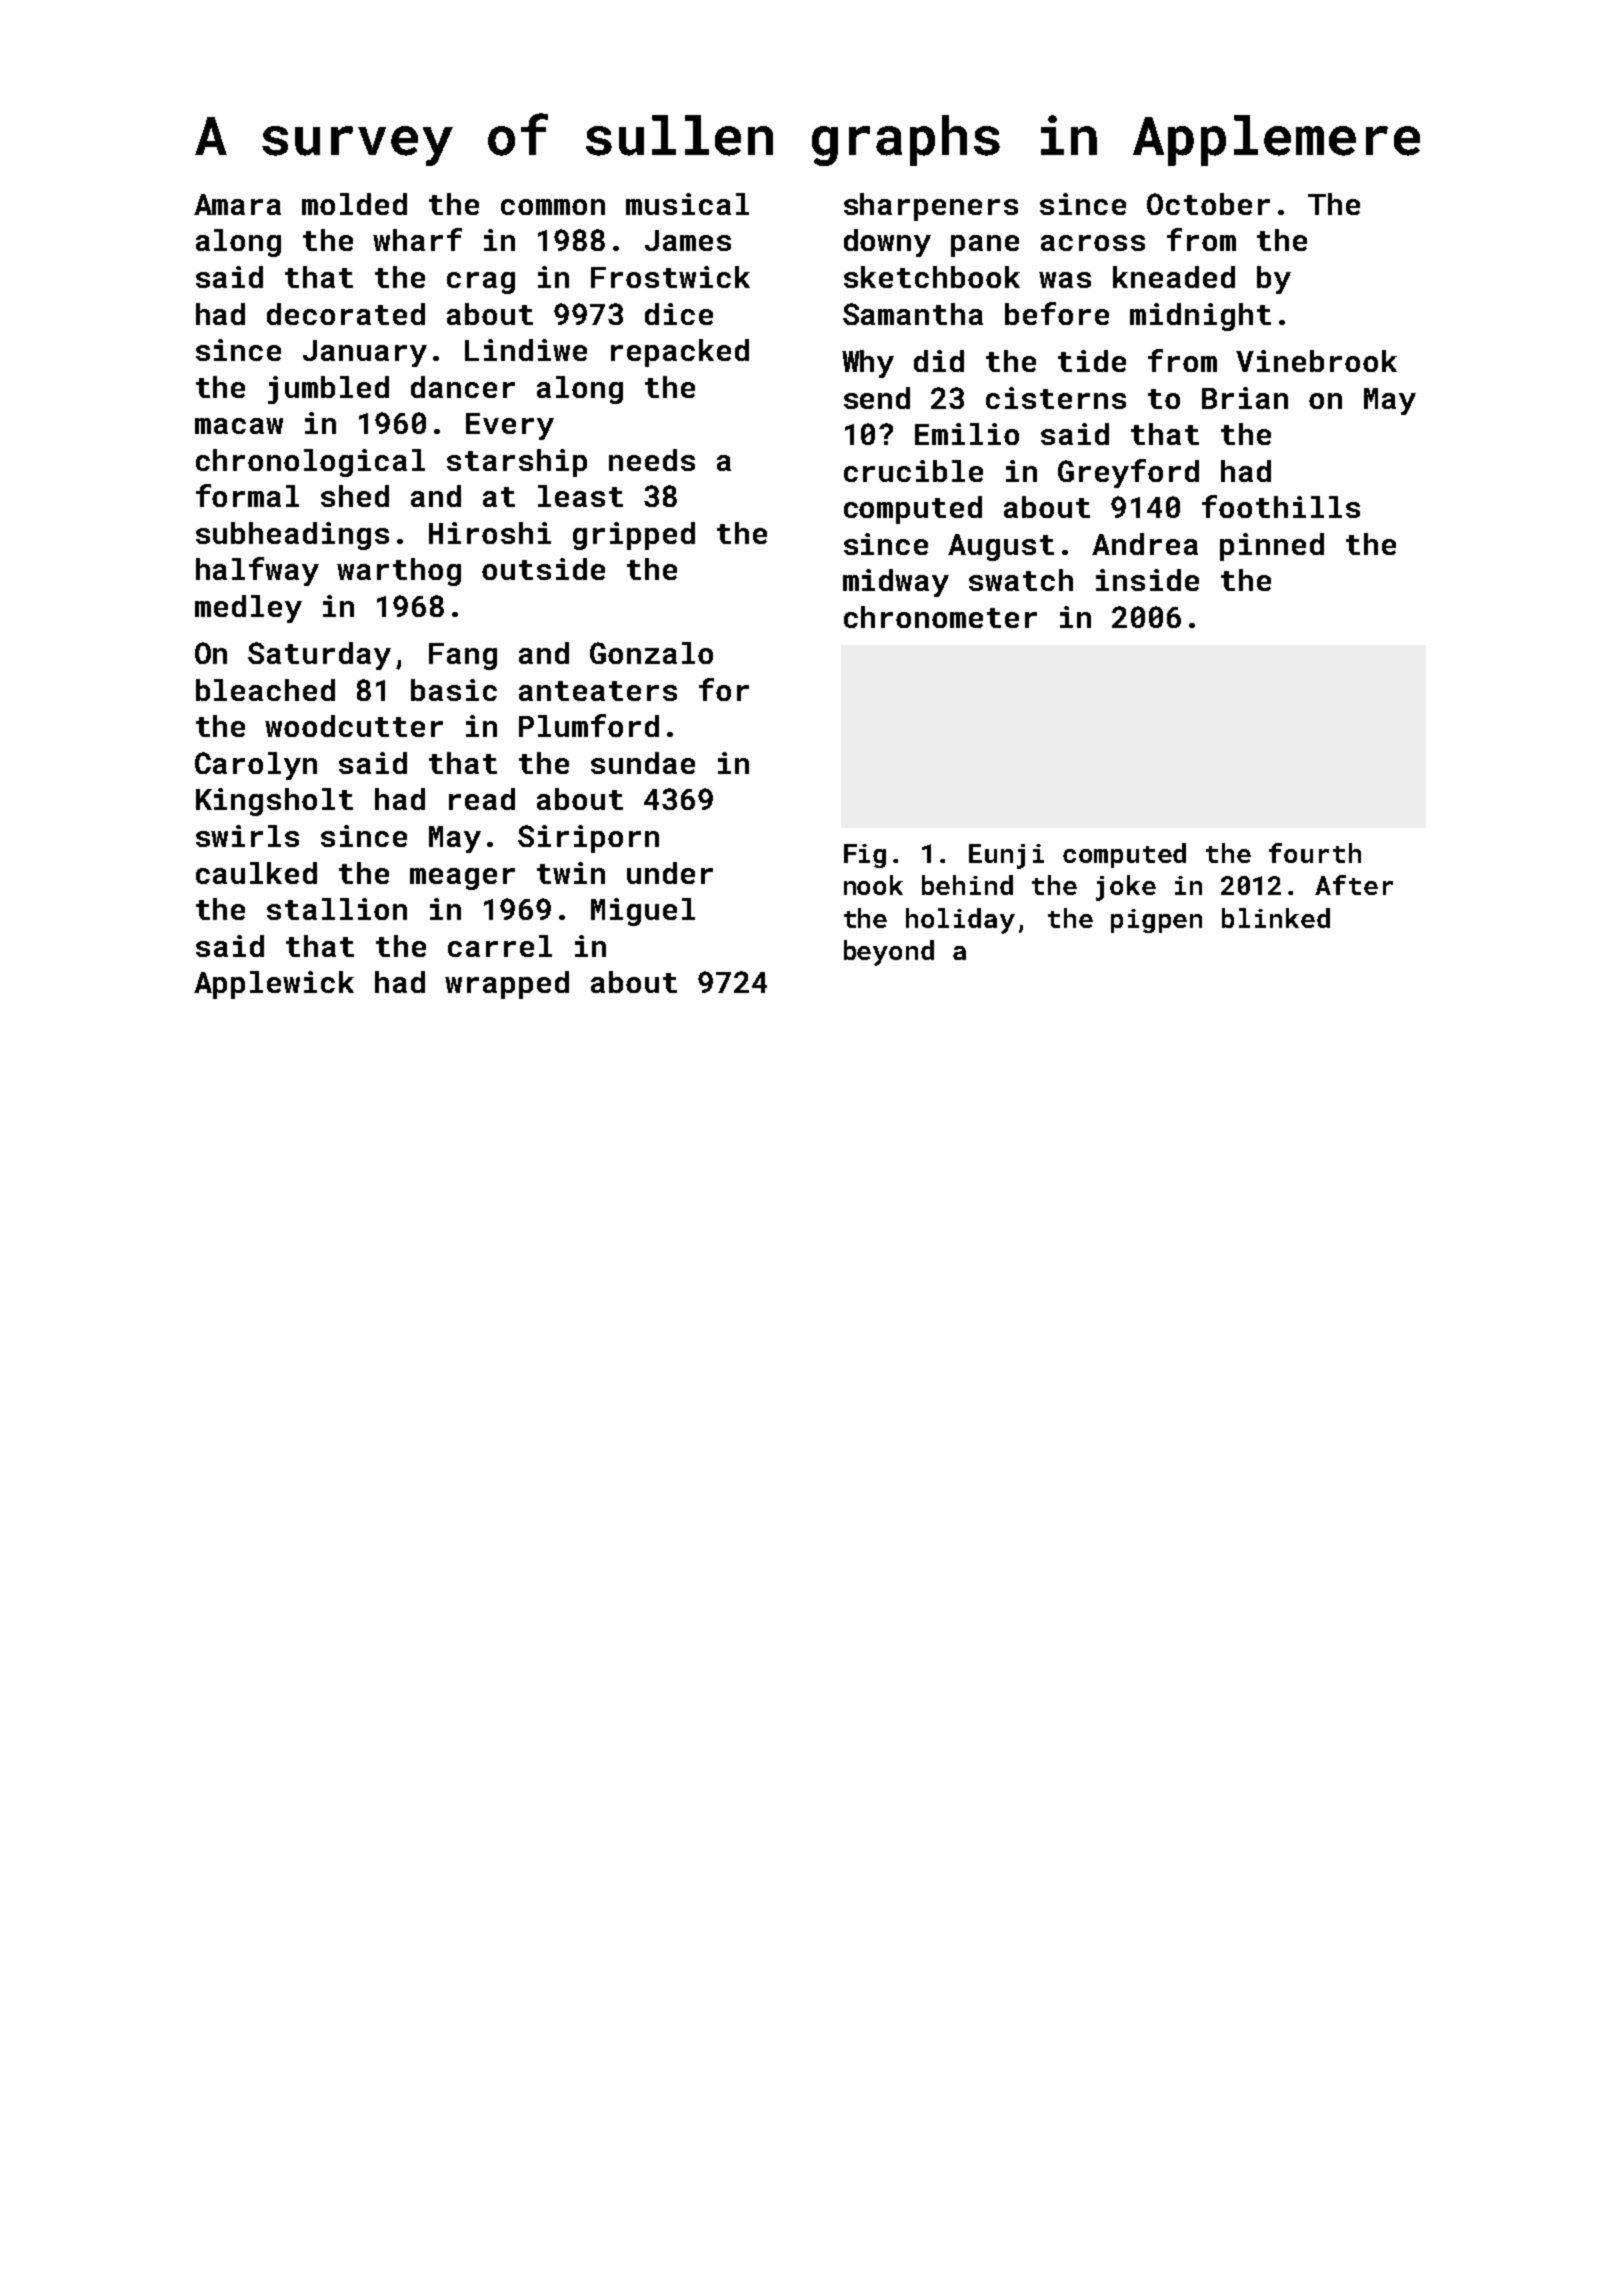 Image resolution: width=1620 pixels, height=2292 pixels. What do you see at coordinates (1281, 506) in the image?
I see `foothills` at bounding box center [1281, 506].
